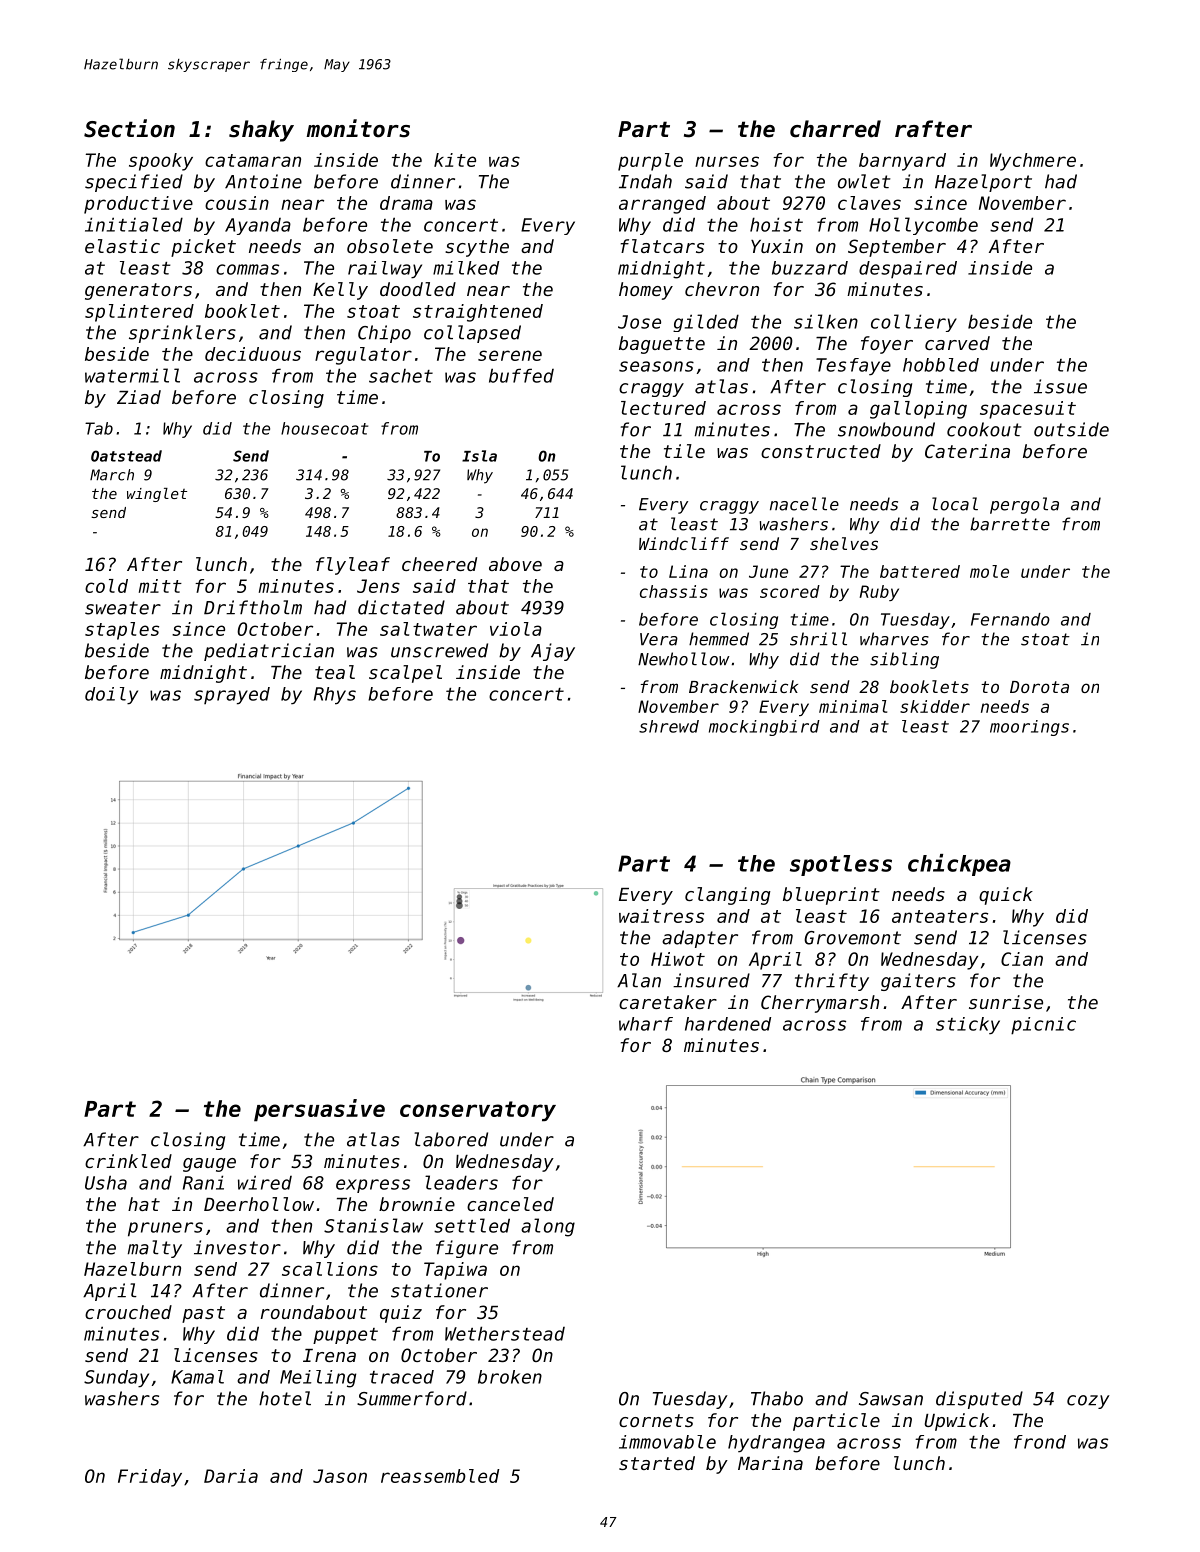 The height and width of the screenshot is (1552, 1200). I want to click on scored, so click(790, 591).
